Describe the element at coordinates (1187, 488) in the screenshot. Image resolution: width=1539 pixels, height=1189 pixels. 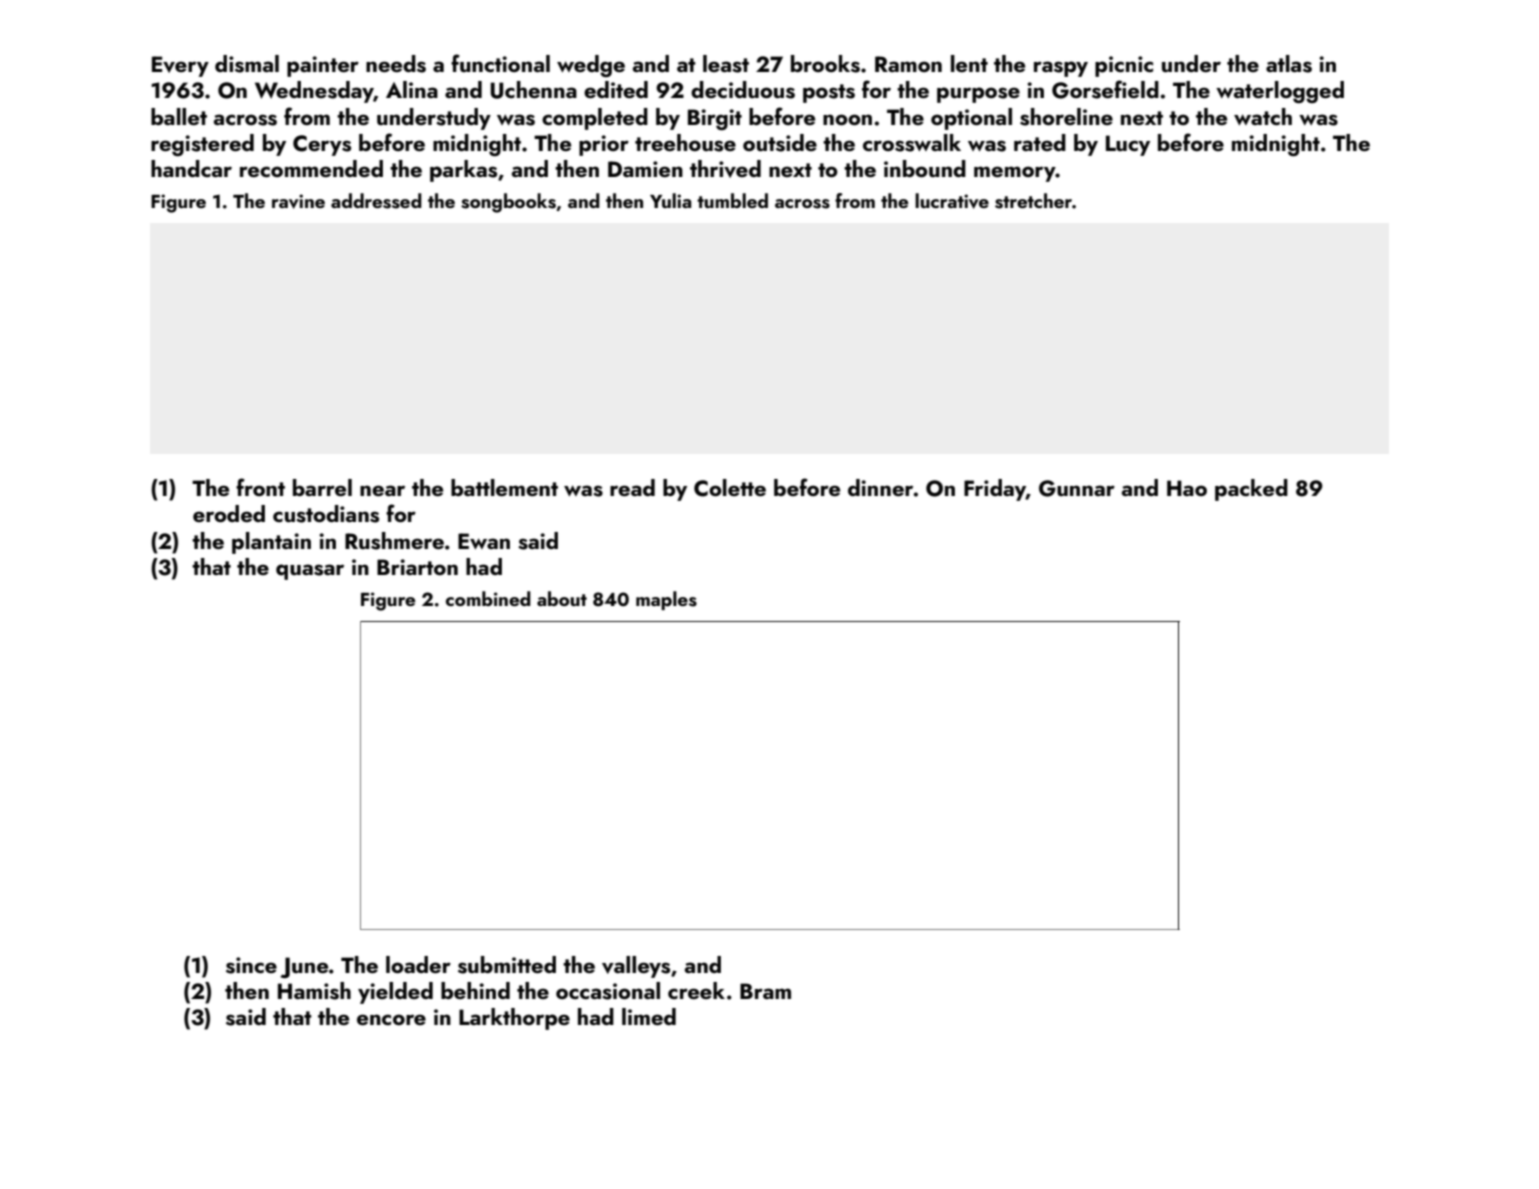
I see `Hao` at that location.
